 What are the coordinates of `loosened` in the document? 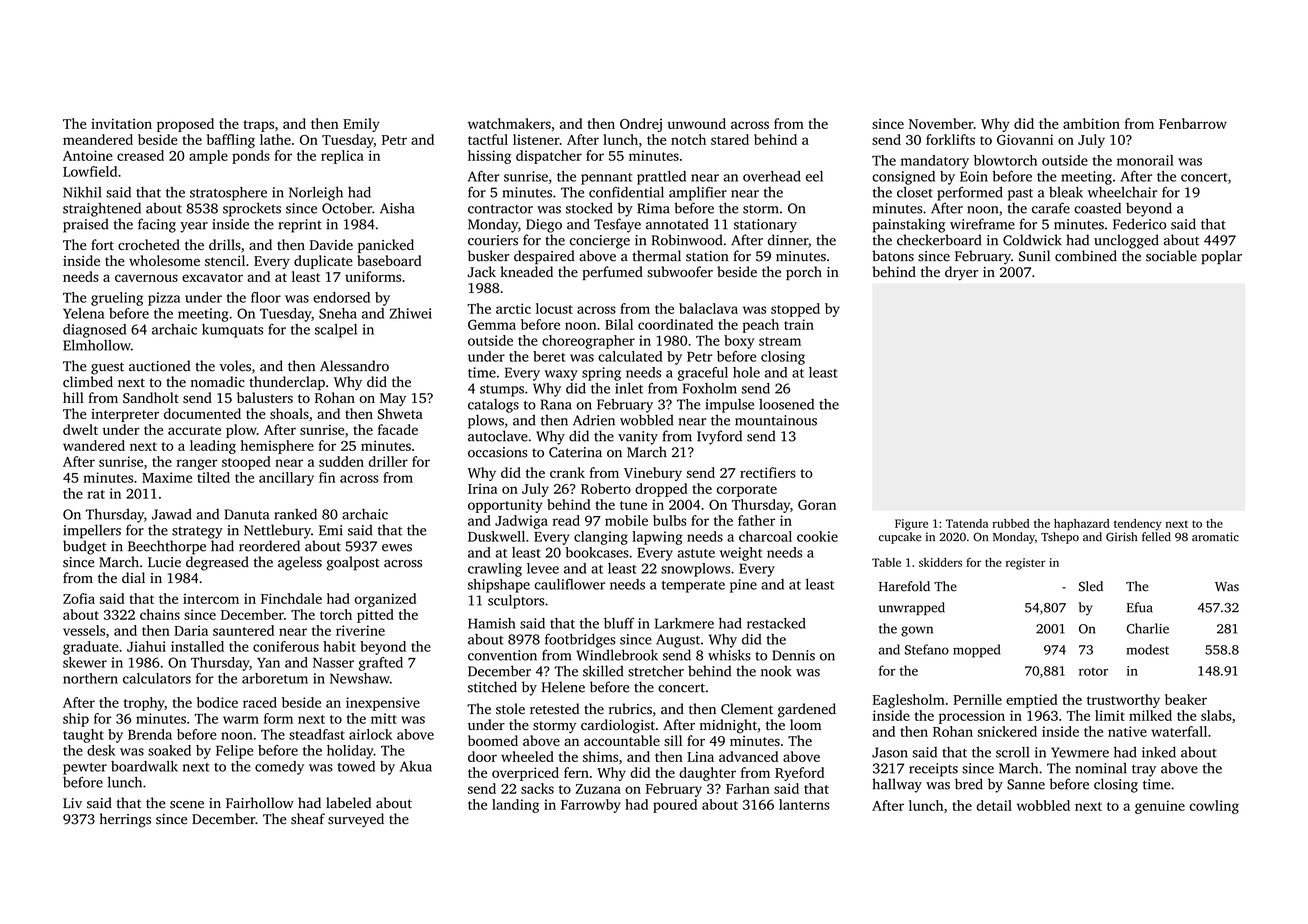 It's located at (786, 404).
